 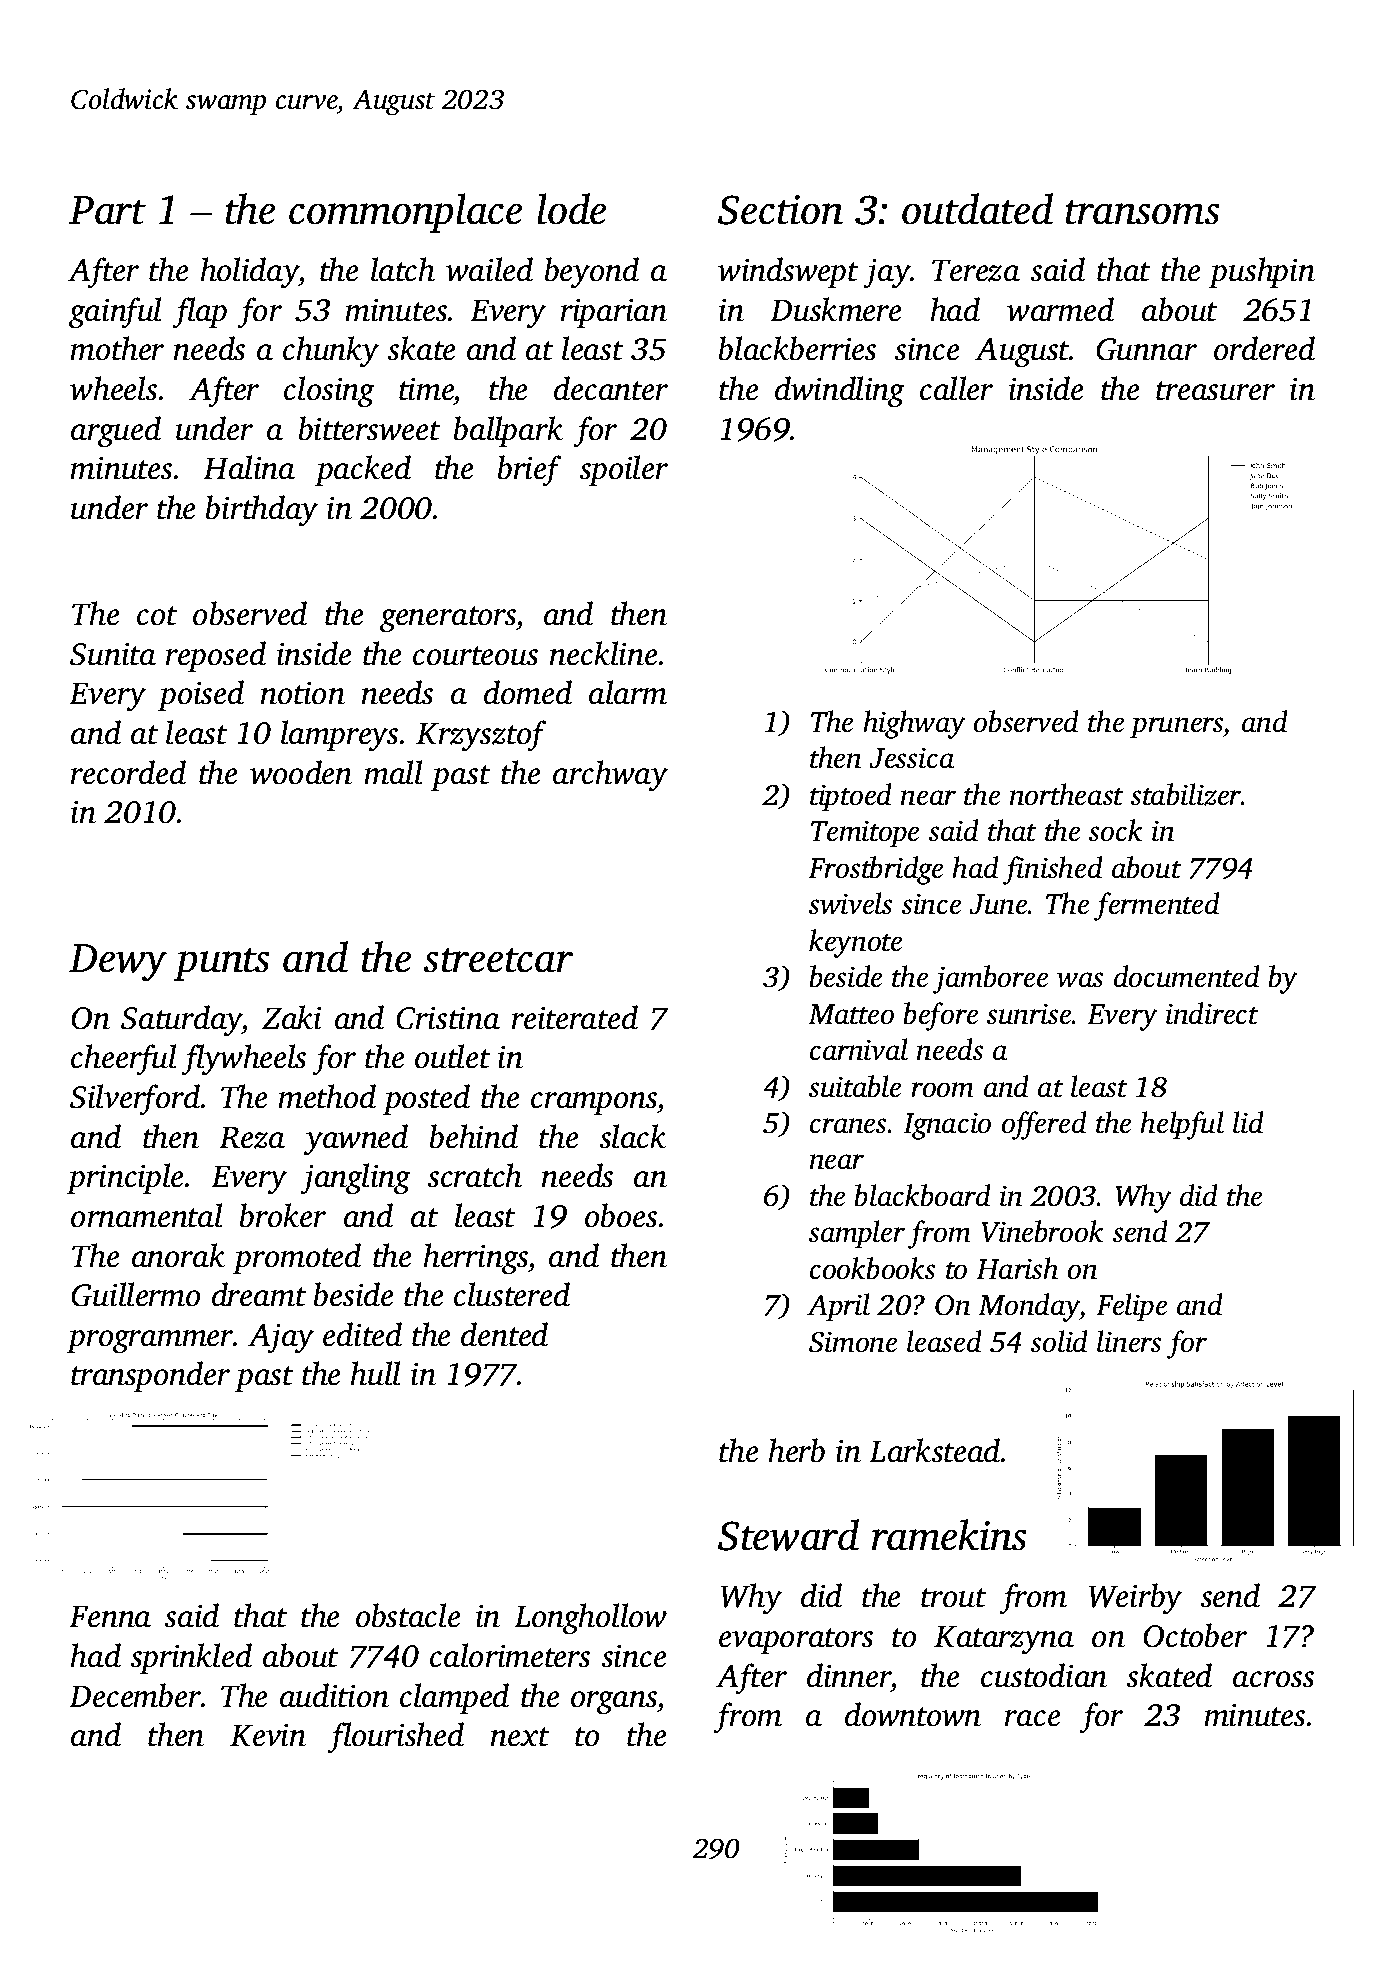 What do you see at coordinates (624, 470) in the screenshot?
I see `spoiler` at bounding box center [624, 470].
